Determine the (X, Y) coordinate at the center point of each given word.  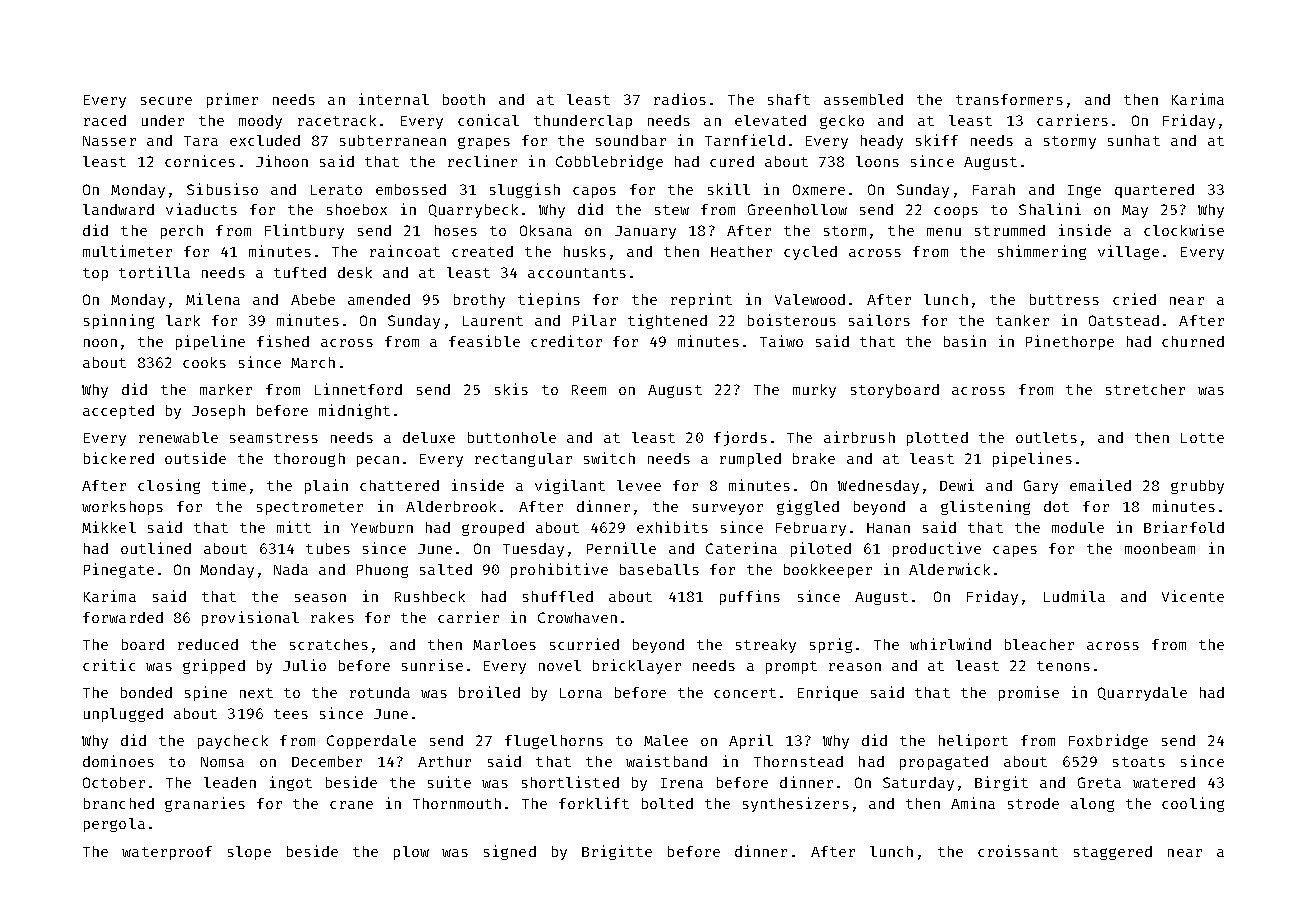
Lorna (581, 693)
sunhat (1134, 140)
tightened (667, 321)
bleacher (1039, 644)
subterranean (393, 140)
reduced (208, 644)
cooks (204, 362)
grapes (484, 143)
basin (965, 341)
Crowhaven (577, 617)
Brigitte (617, 852)
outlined (156, 548)
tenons (1063, 666)
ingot (291, 783)
